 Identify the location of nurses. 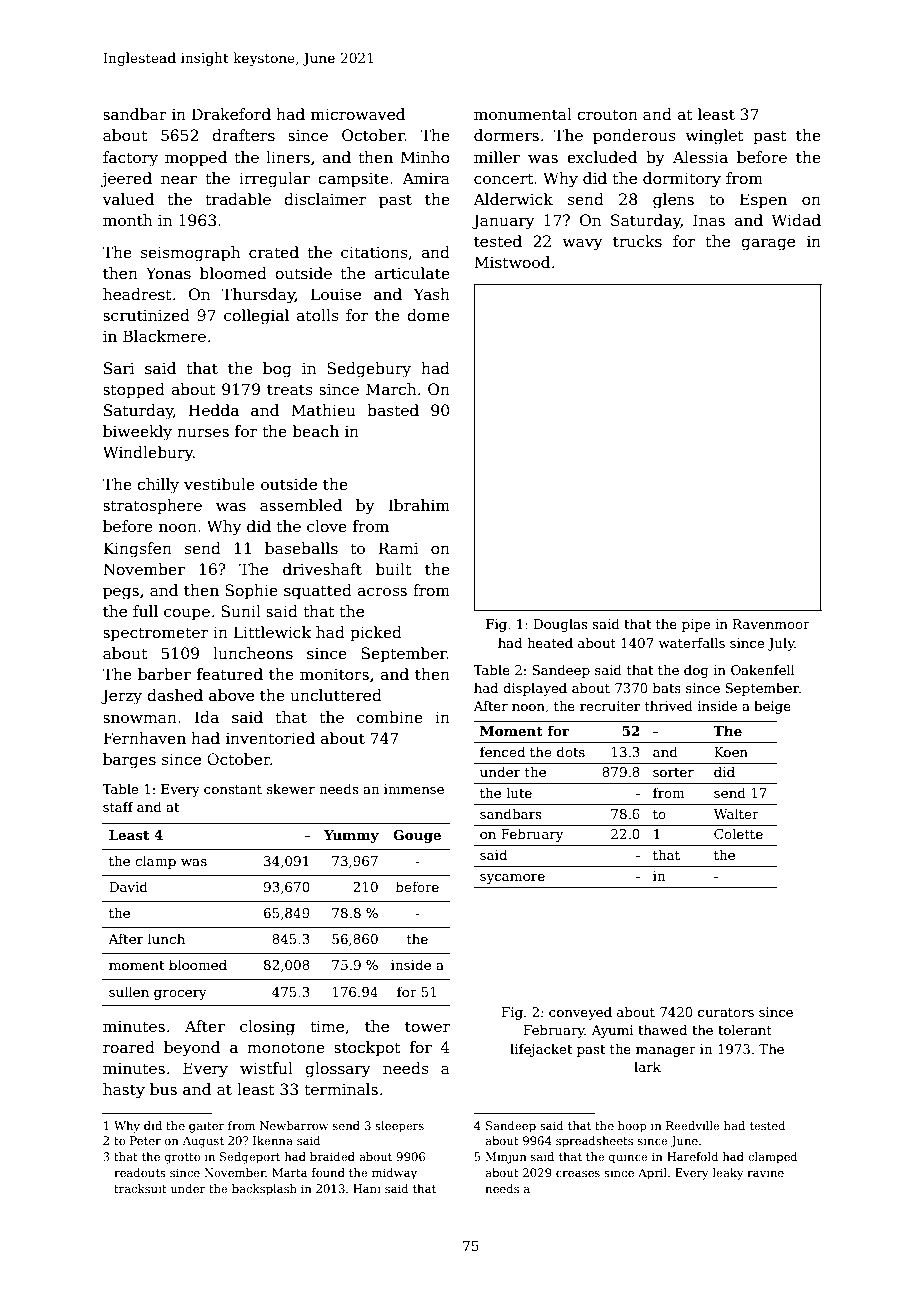
(203, 433).
